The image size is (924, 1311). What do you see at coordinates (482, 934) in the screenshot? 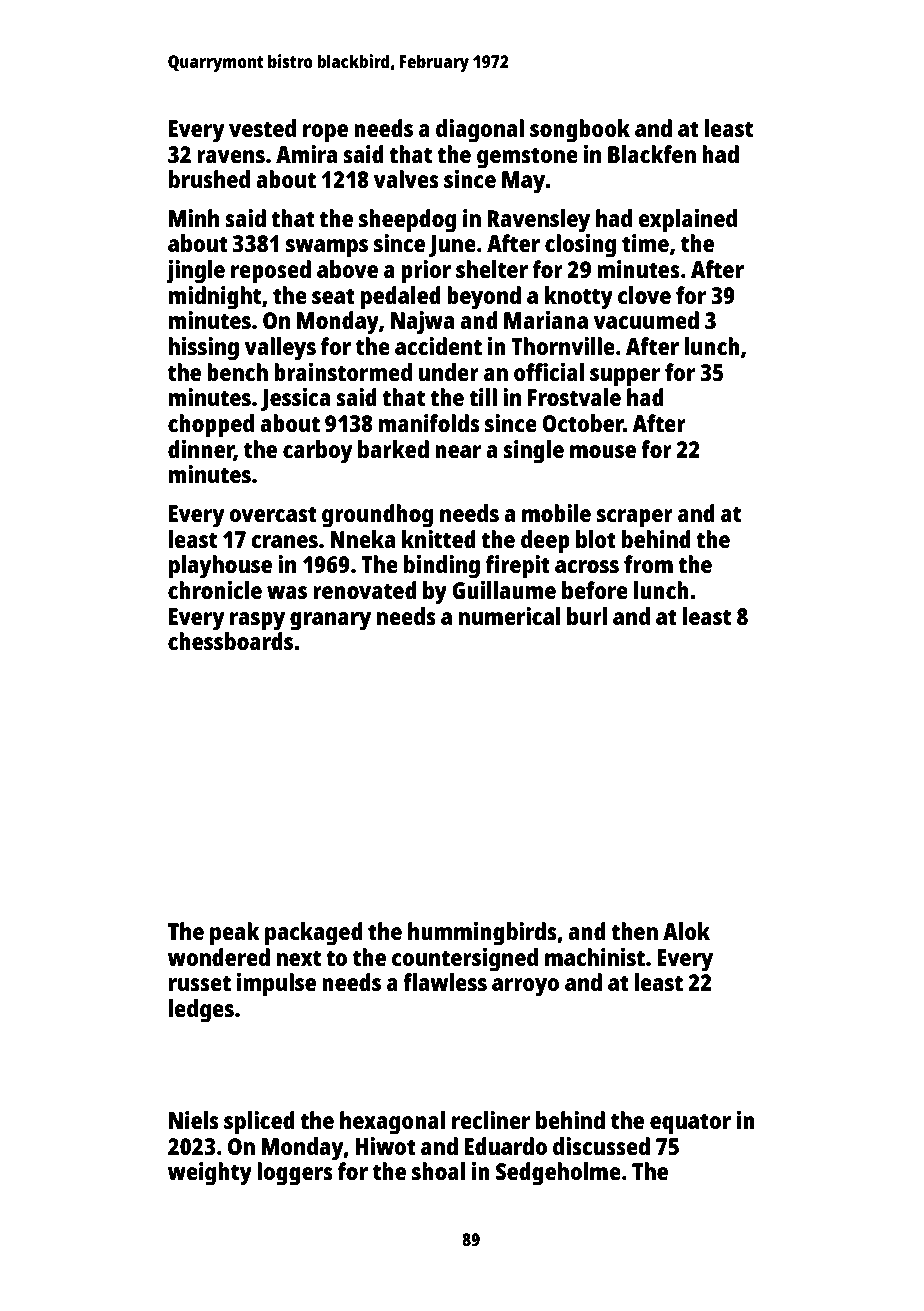
I see `hummingbirds` at bounding box center [482, 934].
